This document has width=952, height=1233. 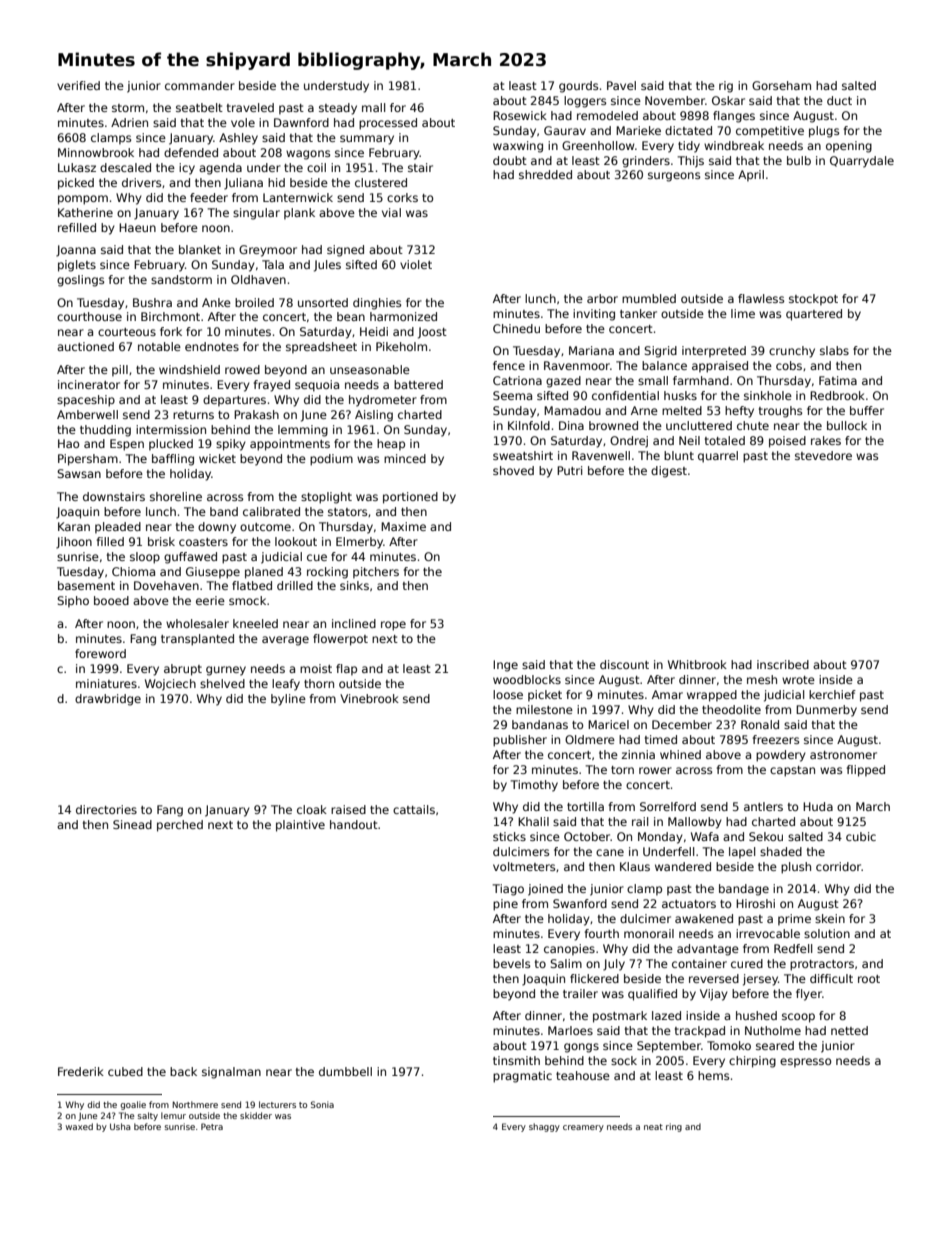 What do you see at coordinates (132, 824) in the document?
I see `Sinead` at bounding box center [132, 824].
